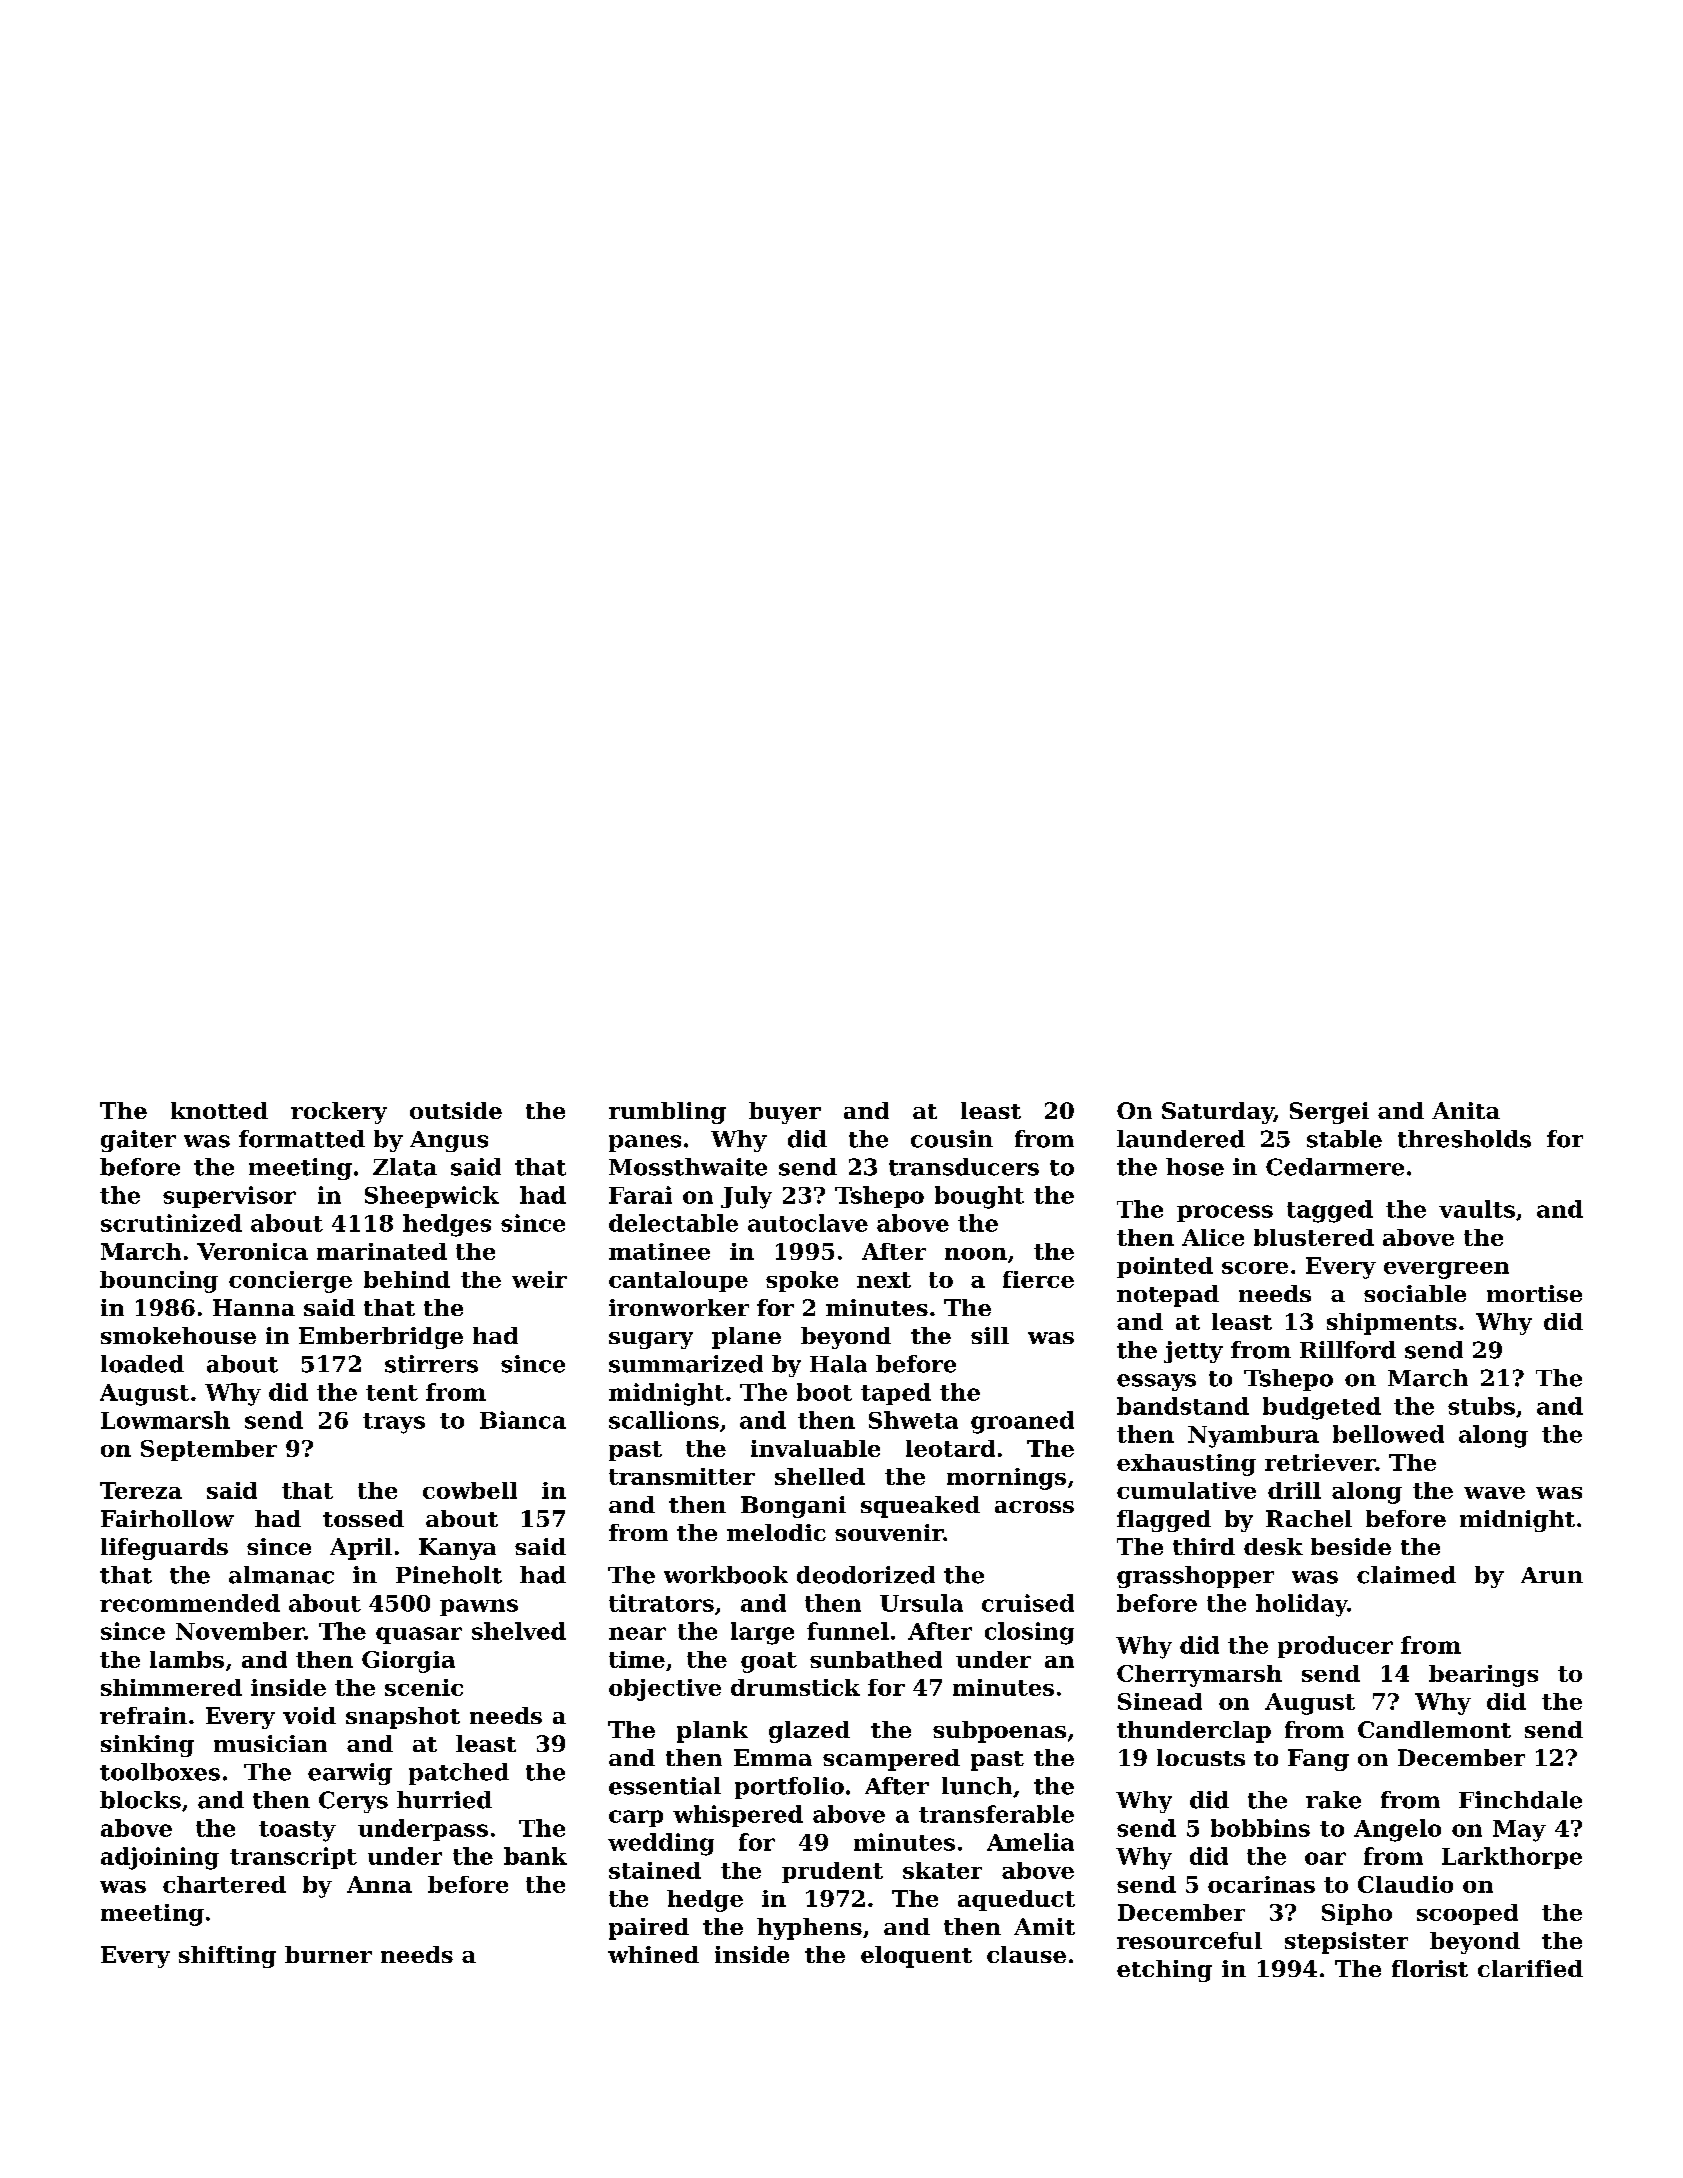  I want to click on thresholds, so click(1464, 1139).
